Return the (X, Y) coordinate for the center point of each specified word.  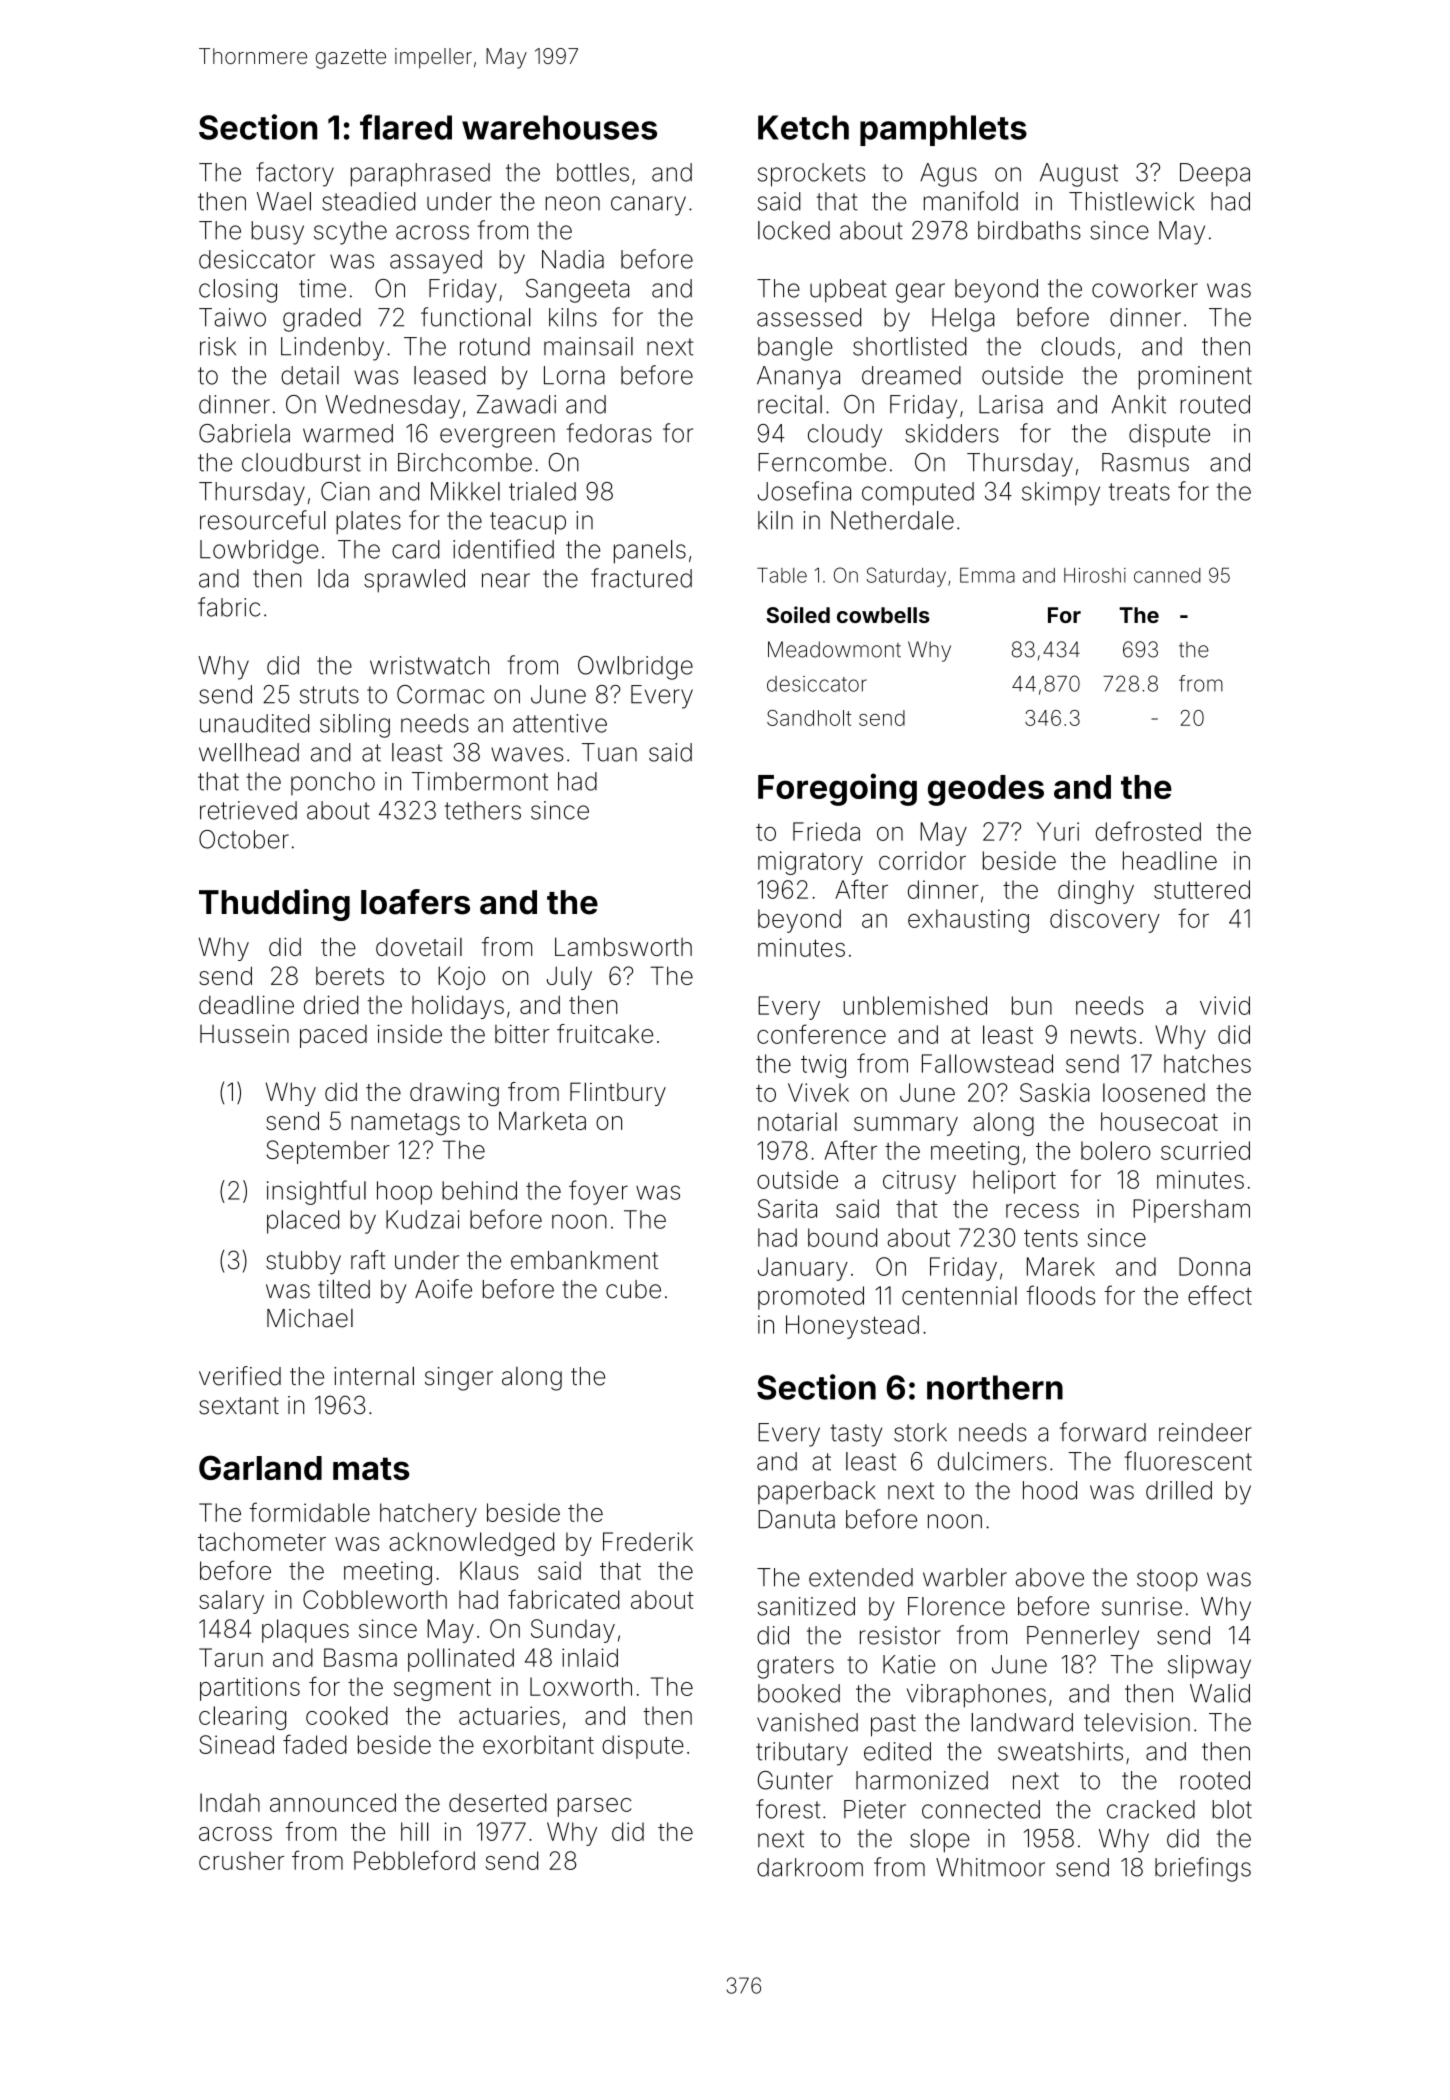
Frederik (648, 1541)
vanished (807, 1722)
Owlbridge (635, 668)
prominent (1195, 378)
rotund (495, 346)
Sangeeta (577, 291)
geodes (986, 790)
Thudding (274, 905)
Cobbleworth (375, 1599)
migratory (810, 863)
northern (995, 1387)
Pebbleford (414, 1860)
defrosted (1148, 831)
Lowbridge (259, 552)
